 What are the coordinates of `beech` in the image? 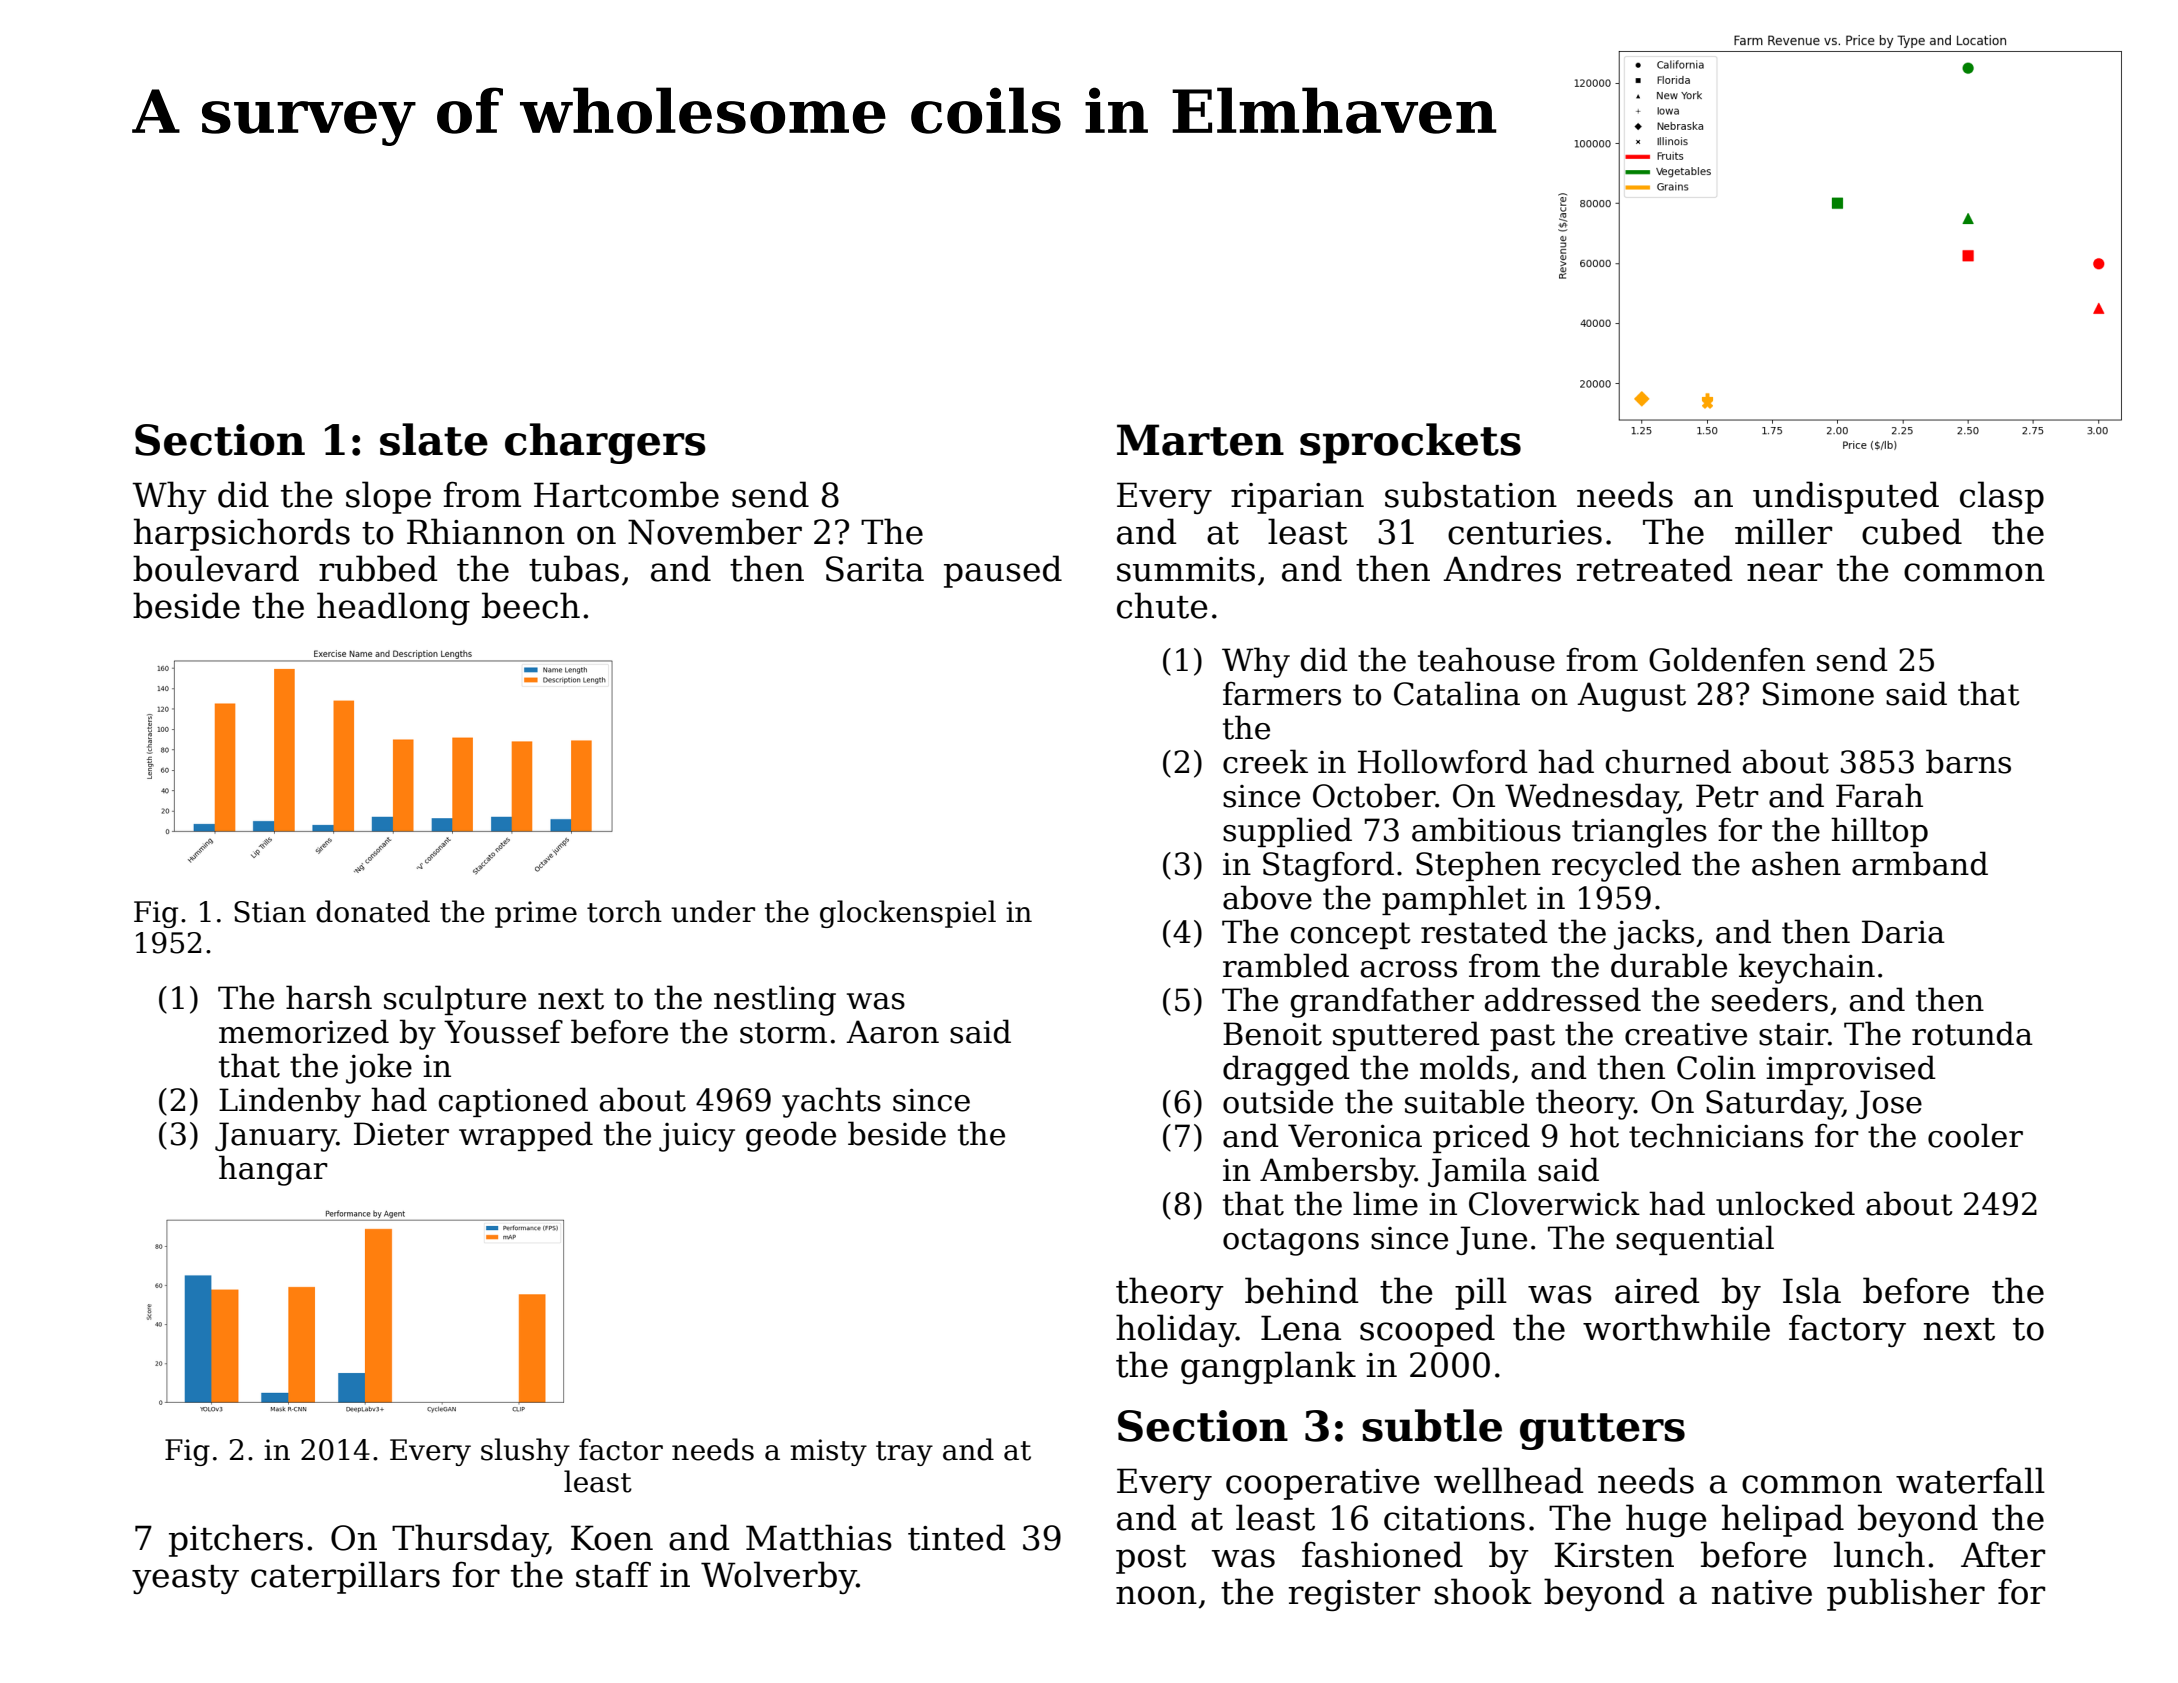 It's located at (531, 605).
